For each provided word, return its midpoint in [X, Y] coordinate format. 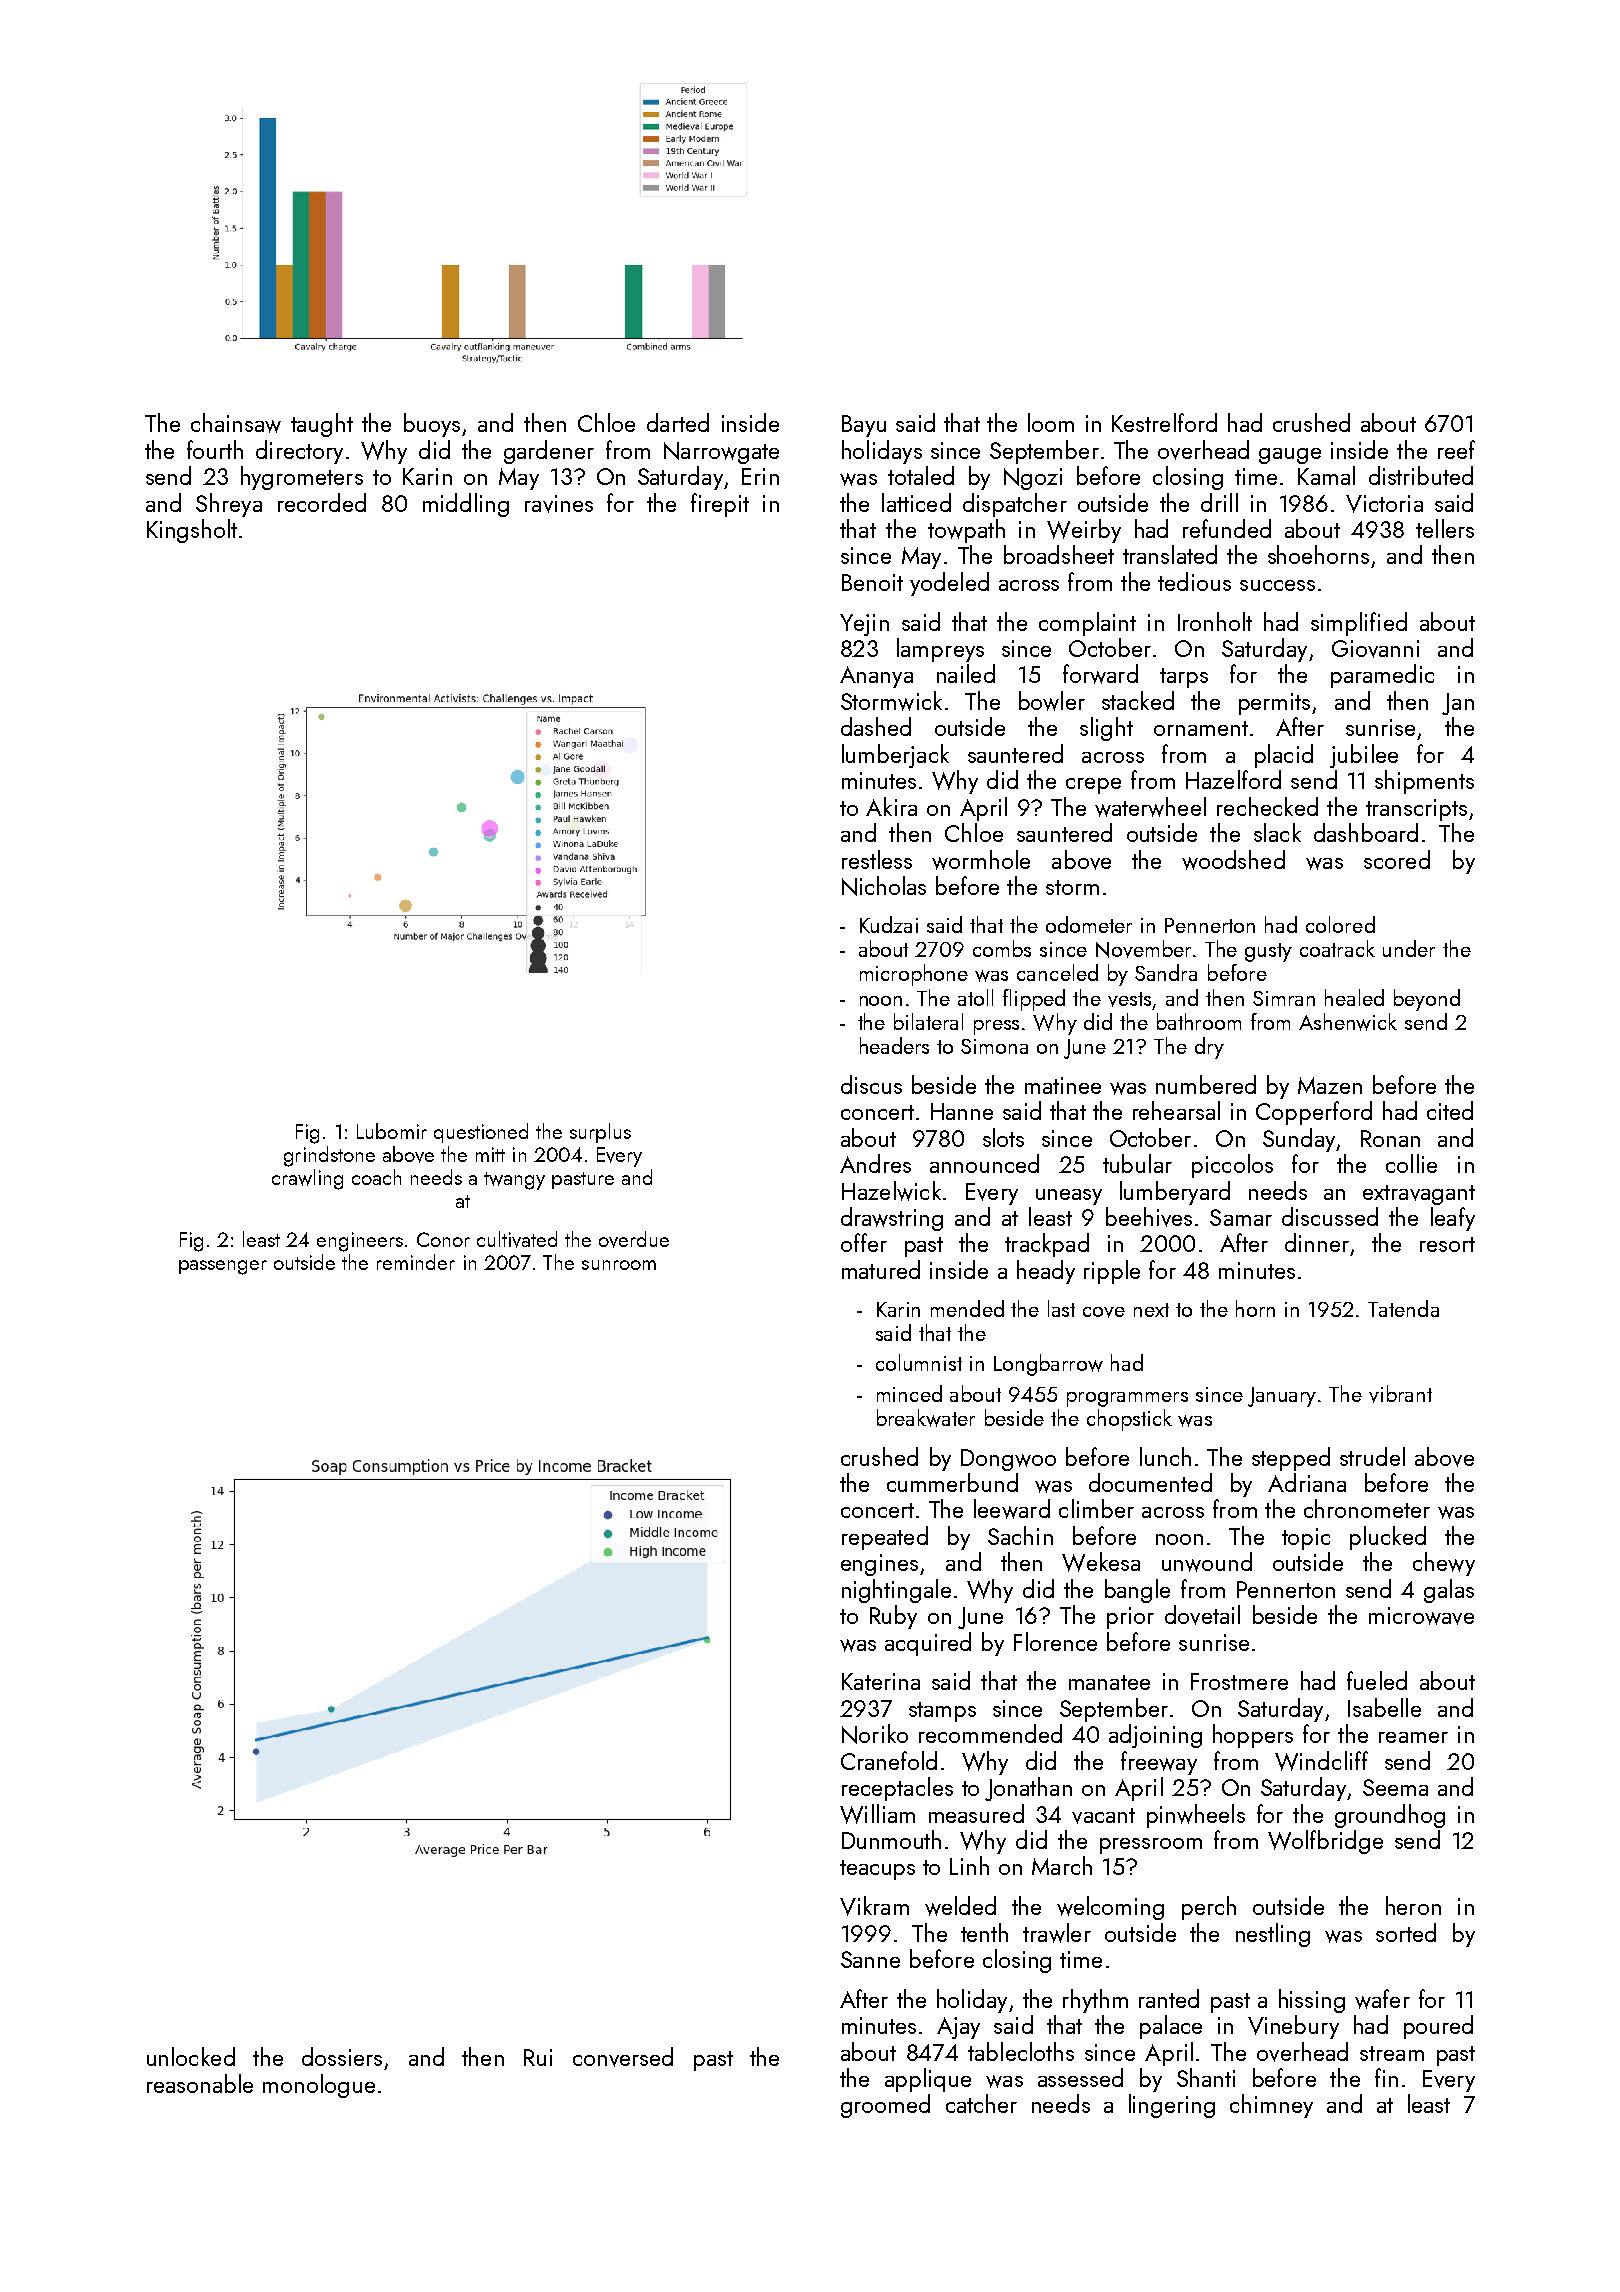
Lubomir [392, 1131]
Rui [538, 2057]
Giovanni [1375, 649]
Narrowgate [721, 453]
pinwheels [1196, 1816]
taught [322, 425]
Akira [891, 806]
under [1409, 948]
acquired [928, 1644]
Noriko [875, 1734]
